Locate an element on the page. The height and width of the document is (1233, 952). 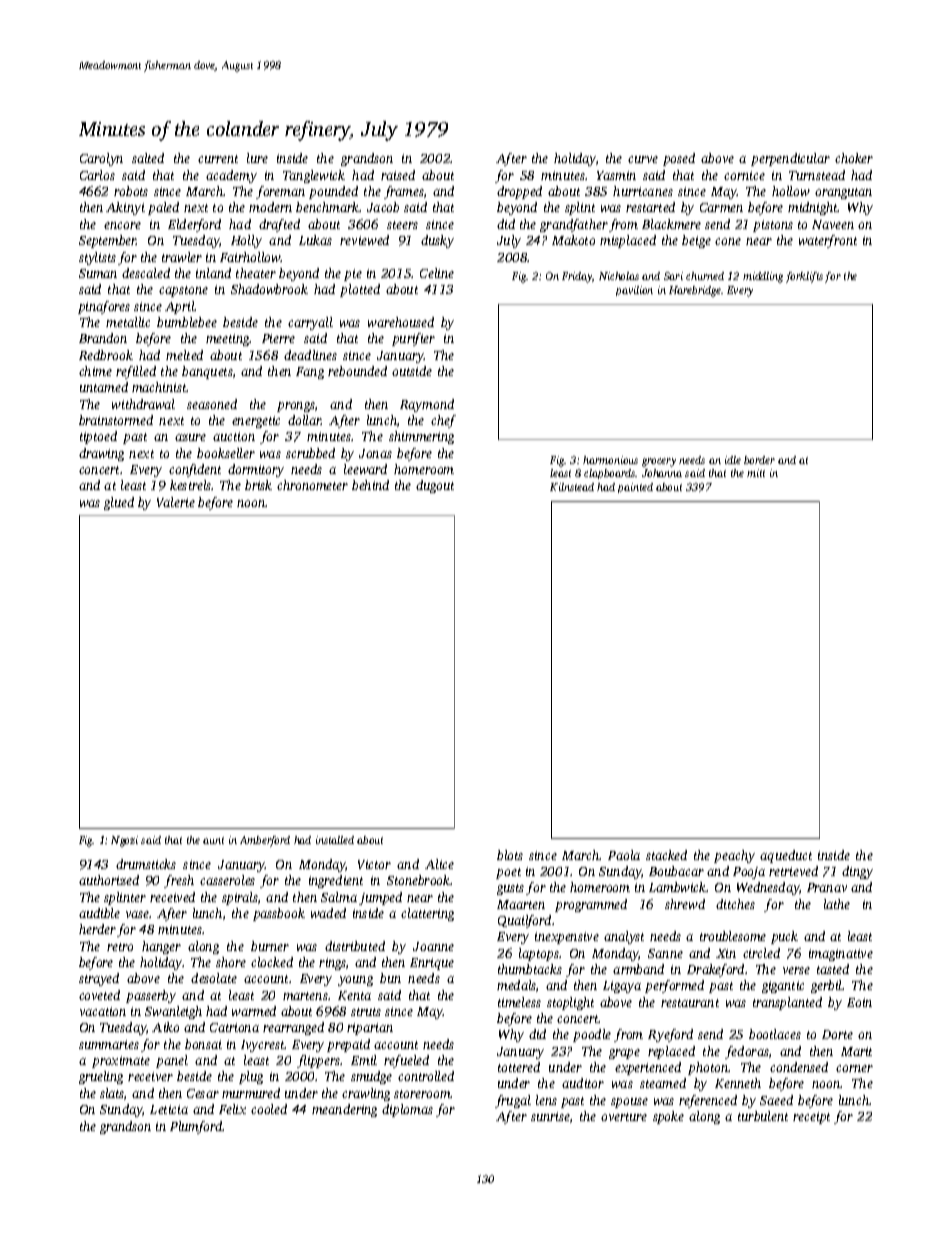
stylists is located at coordinates (97, 258).
